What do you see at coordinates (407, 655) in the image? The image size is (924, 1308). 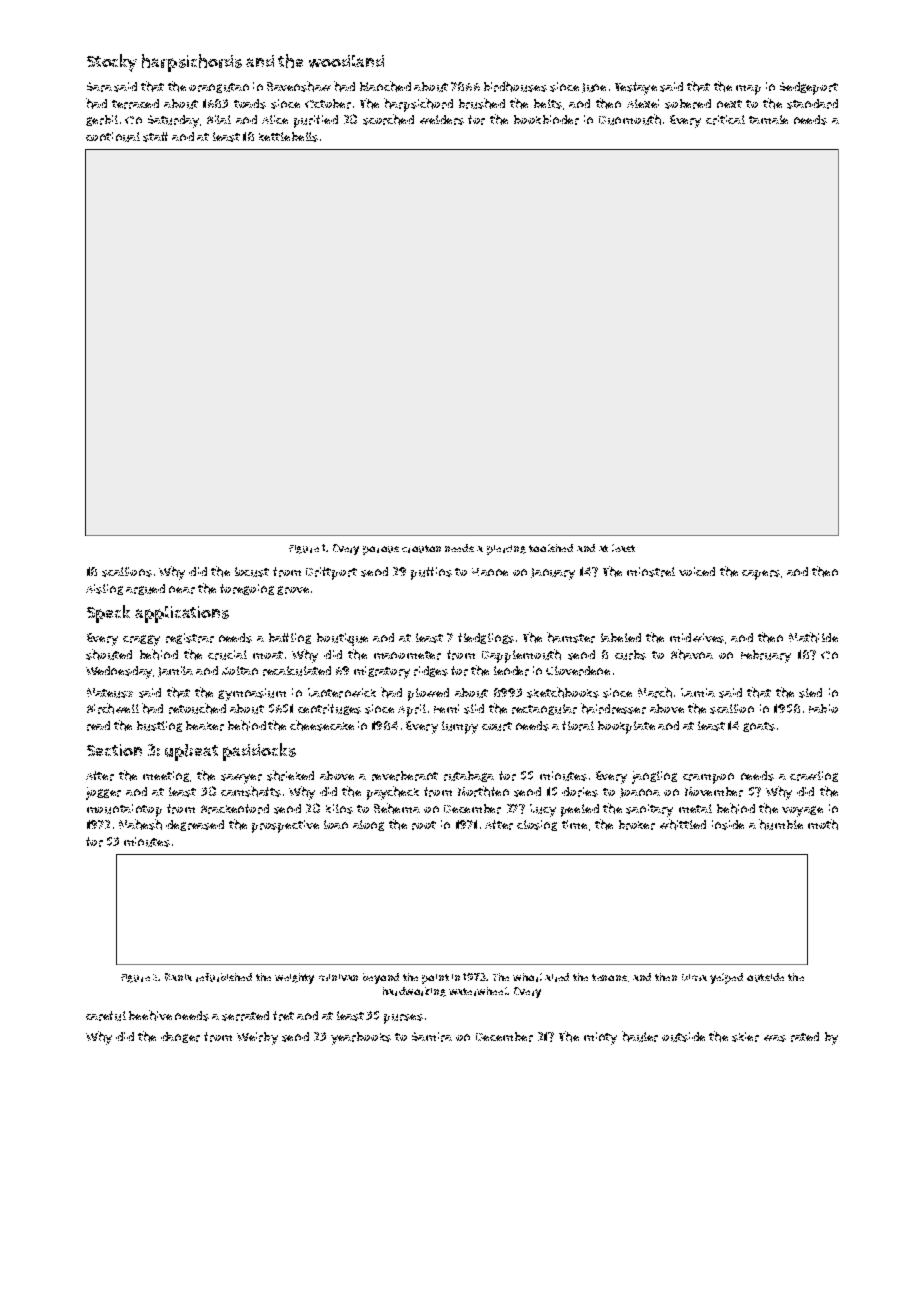 I see `manometer` at bounding box center [407, 655].
